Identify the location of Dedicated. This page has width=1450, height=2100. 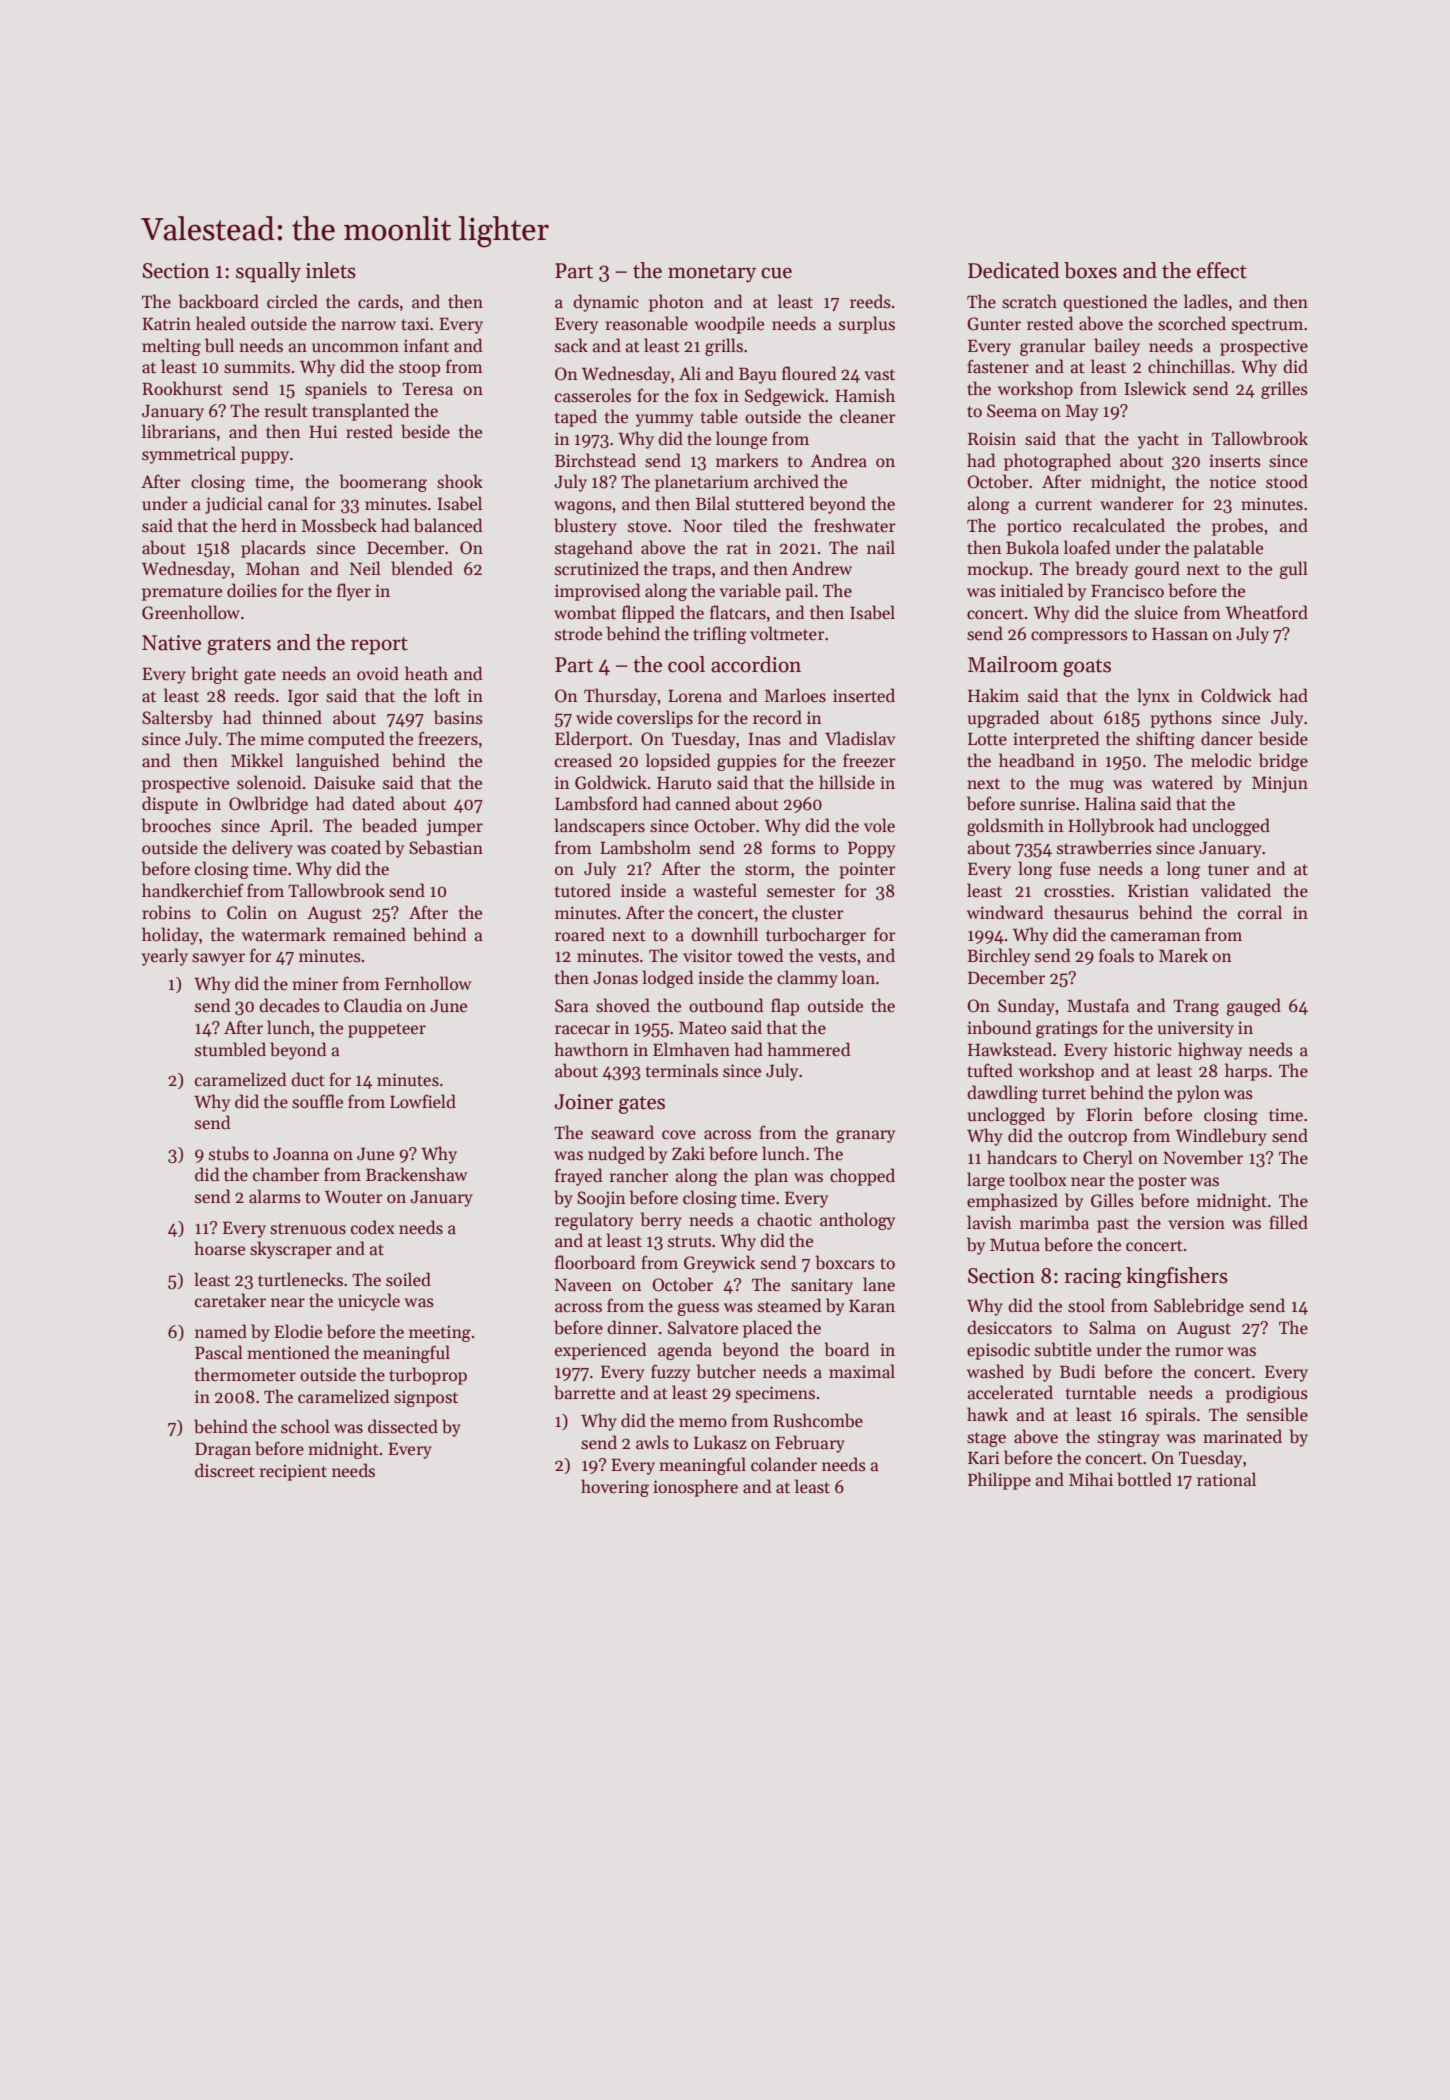
(1013, 270).
